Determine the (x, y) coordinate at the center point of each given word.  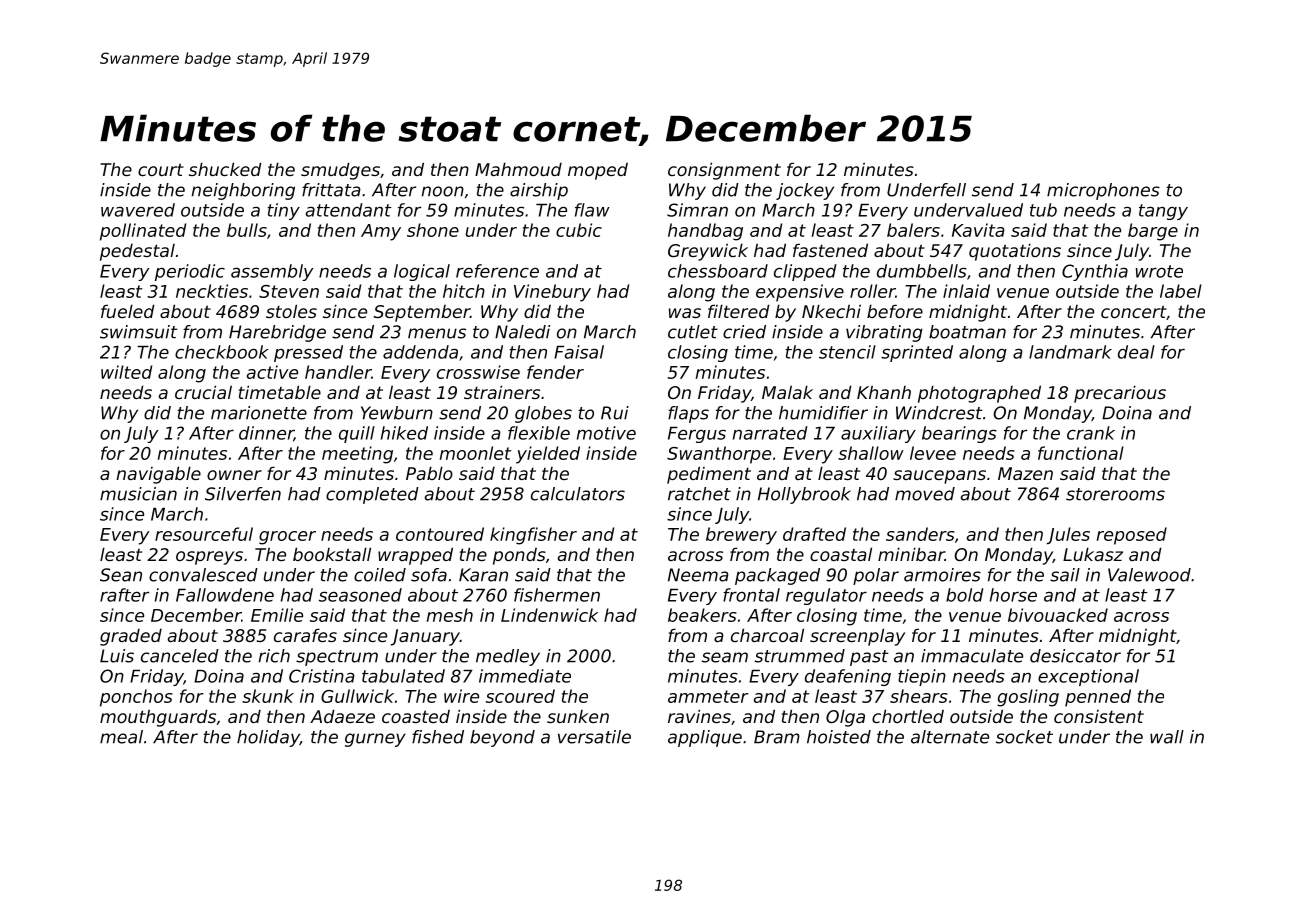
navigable (158, 475)
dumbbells (922, 271)
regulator (826, 596)
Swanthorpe (719, 455)
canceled (180, 656)
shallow (871, 453)
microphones (1103, 191)
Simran (697, 210)
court (161, 169)
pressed (308, 353)
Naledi (522, 332)
